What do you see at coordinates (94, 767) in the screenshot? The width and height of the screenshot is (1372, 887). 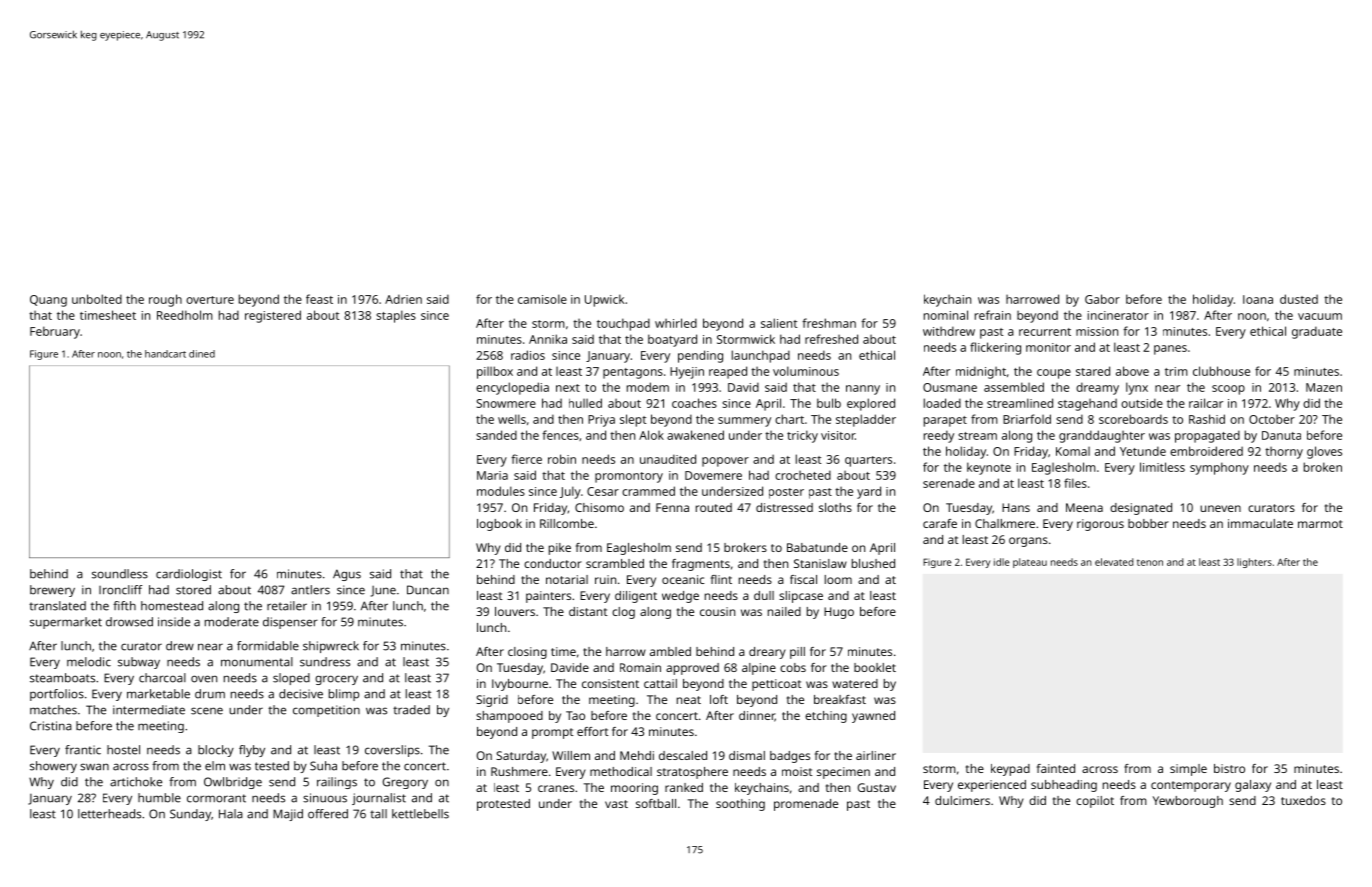 I see `swan` at bounding box center [94, 767].
